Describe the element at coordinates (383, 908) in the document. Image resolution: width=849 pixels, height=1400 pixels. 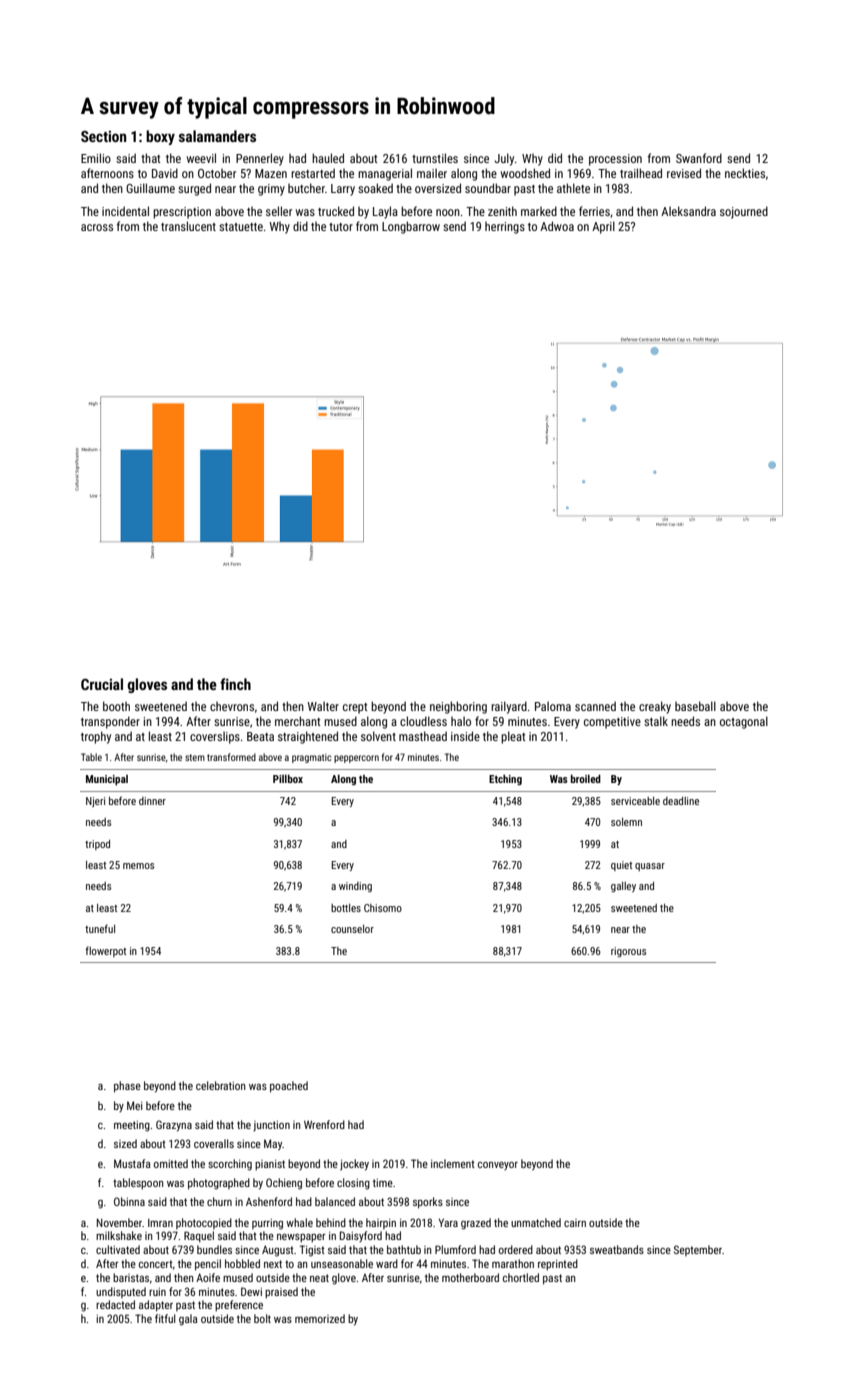
I see `Chisomo` at that location.
